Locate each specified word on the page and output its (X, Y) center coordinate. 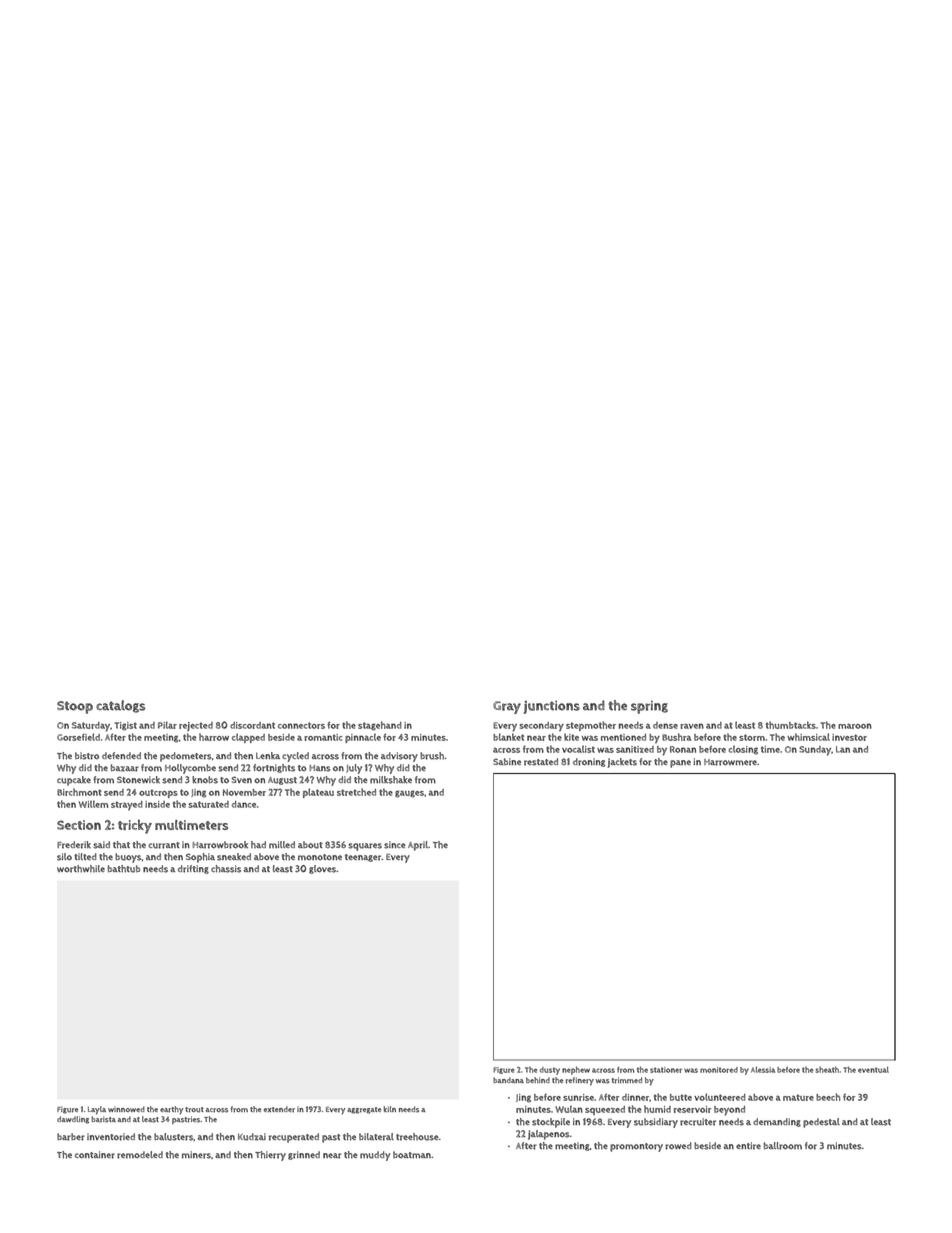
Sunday (815, 751)
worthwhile (81, 869)
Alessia (763, 1070)
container (95, 1155)
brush (432, 756)
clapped (248, 738)
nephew (576, 1070)
